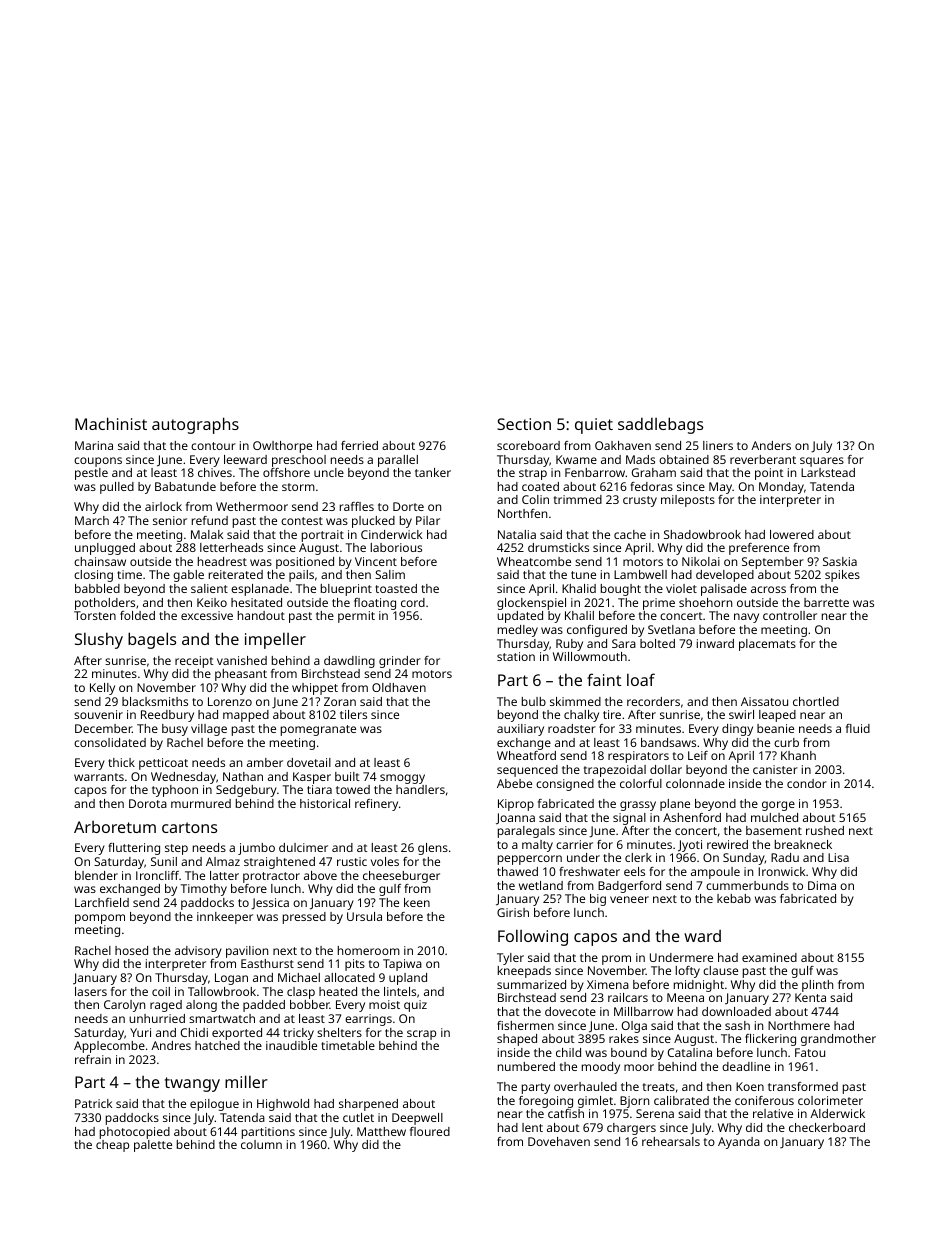  I want to click on homeroom, so click(369, 950).
